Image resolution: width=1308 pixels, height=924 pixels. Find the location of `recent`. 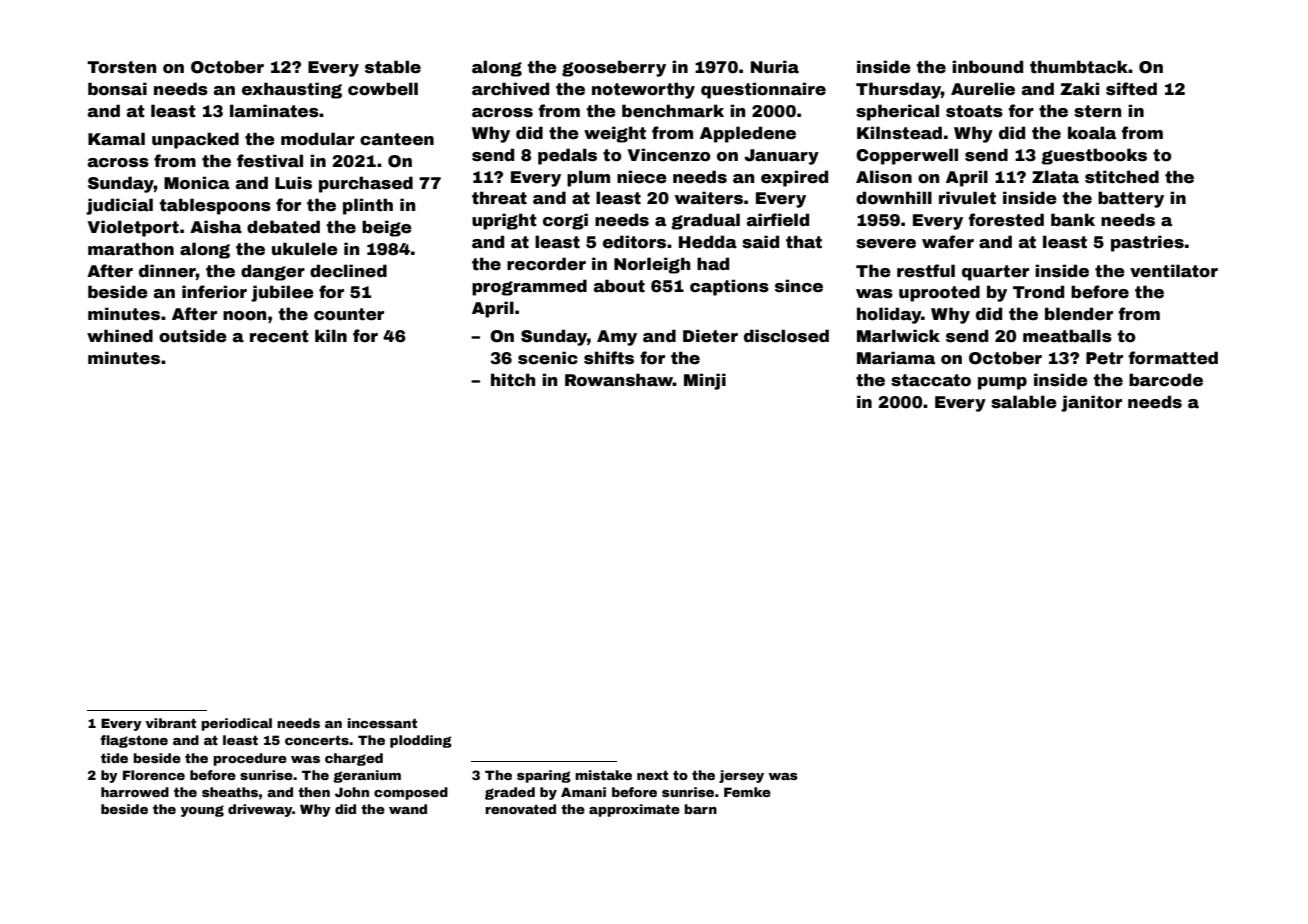

recent is located at coordinates (279, 336).
